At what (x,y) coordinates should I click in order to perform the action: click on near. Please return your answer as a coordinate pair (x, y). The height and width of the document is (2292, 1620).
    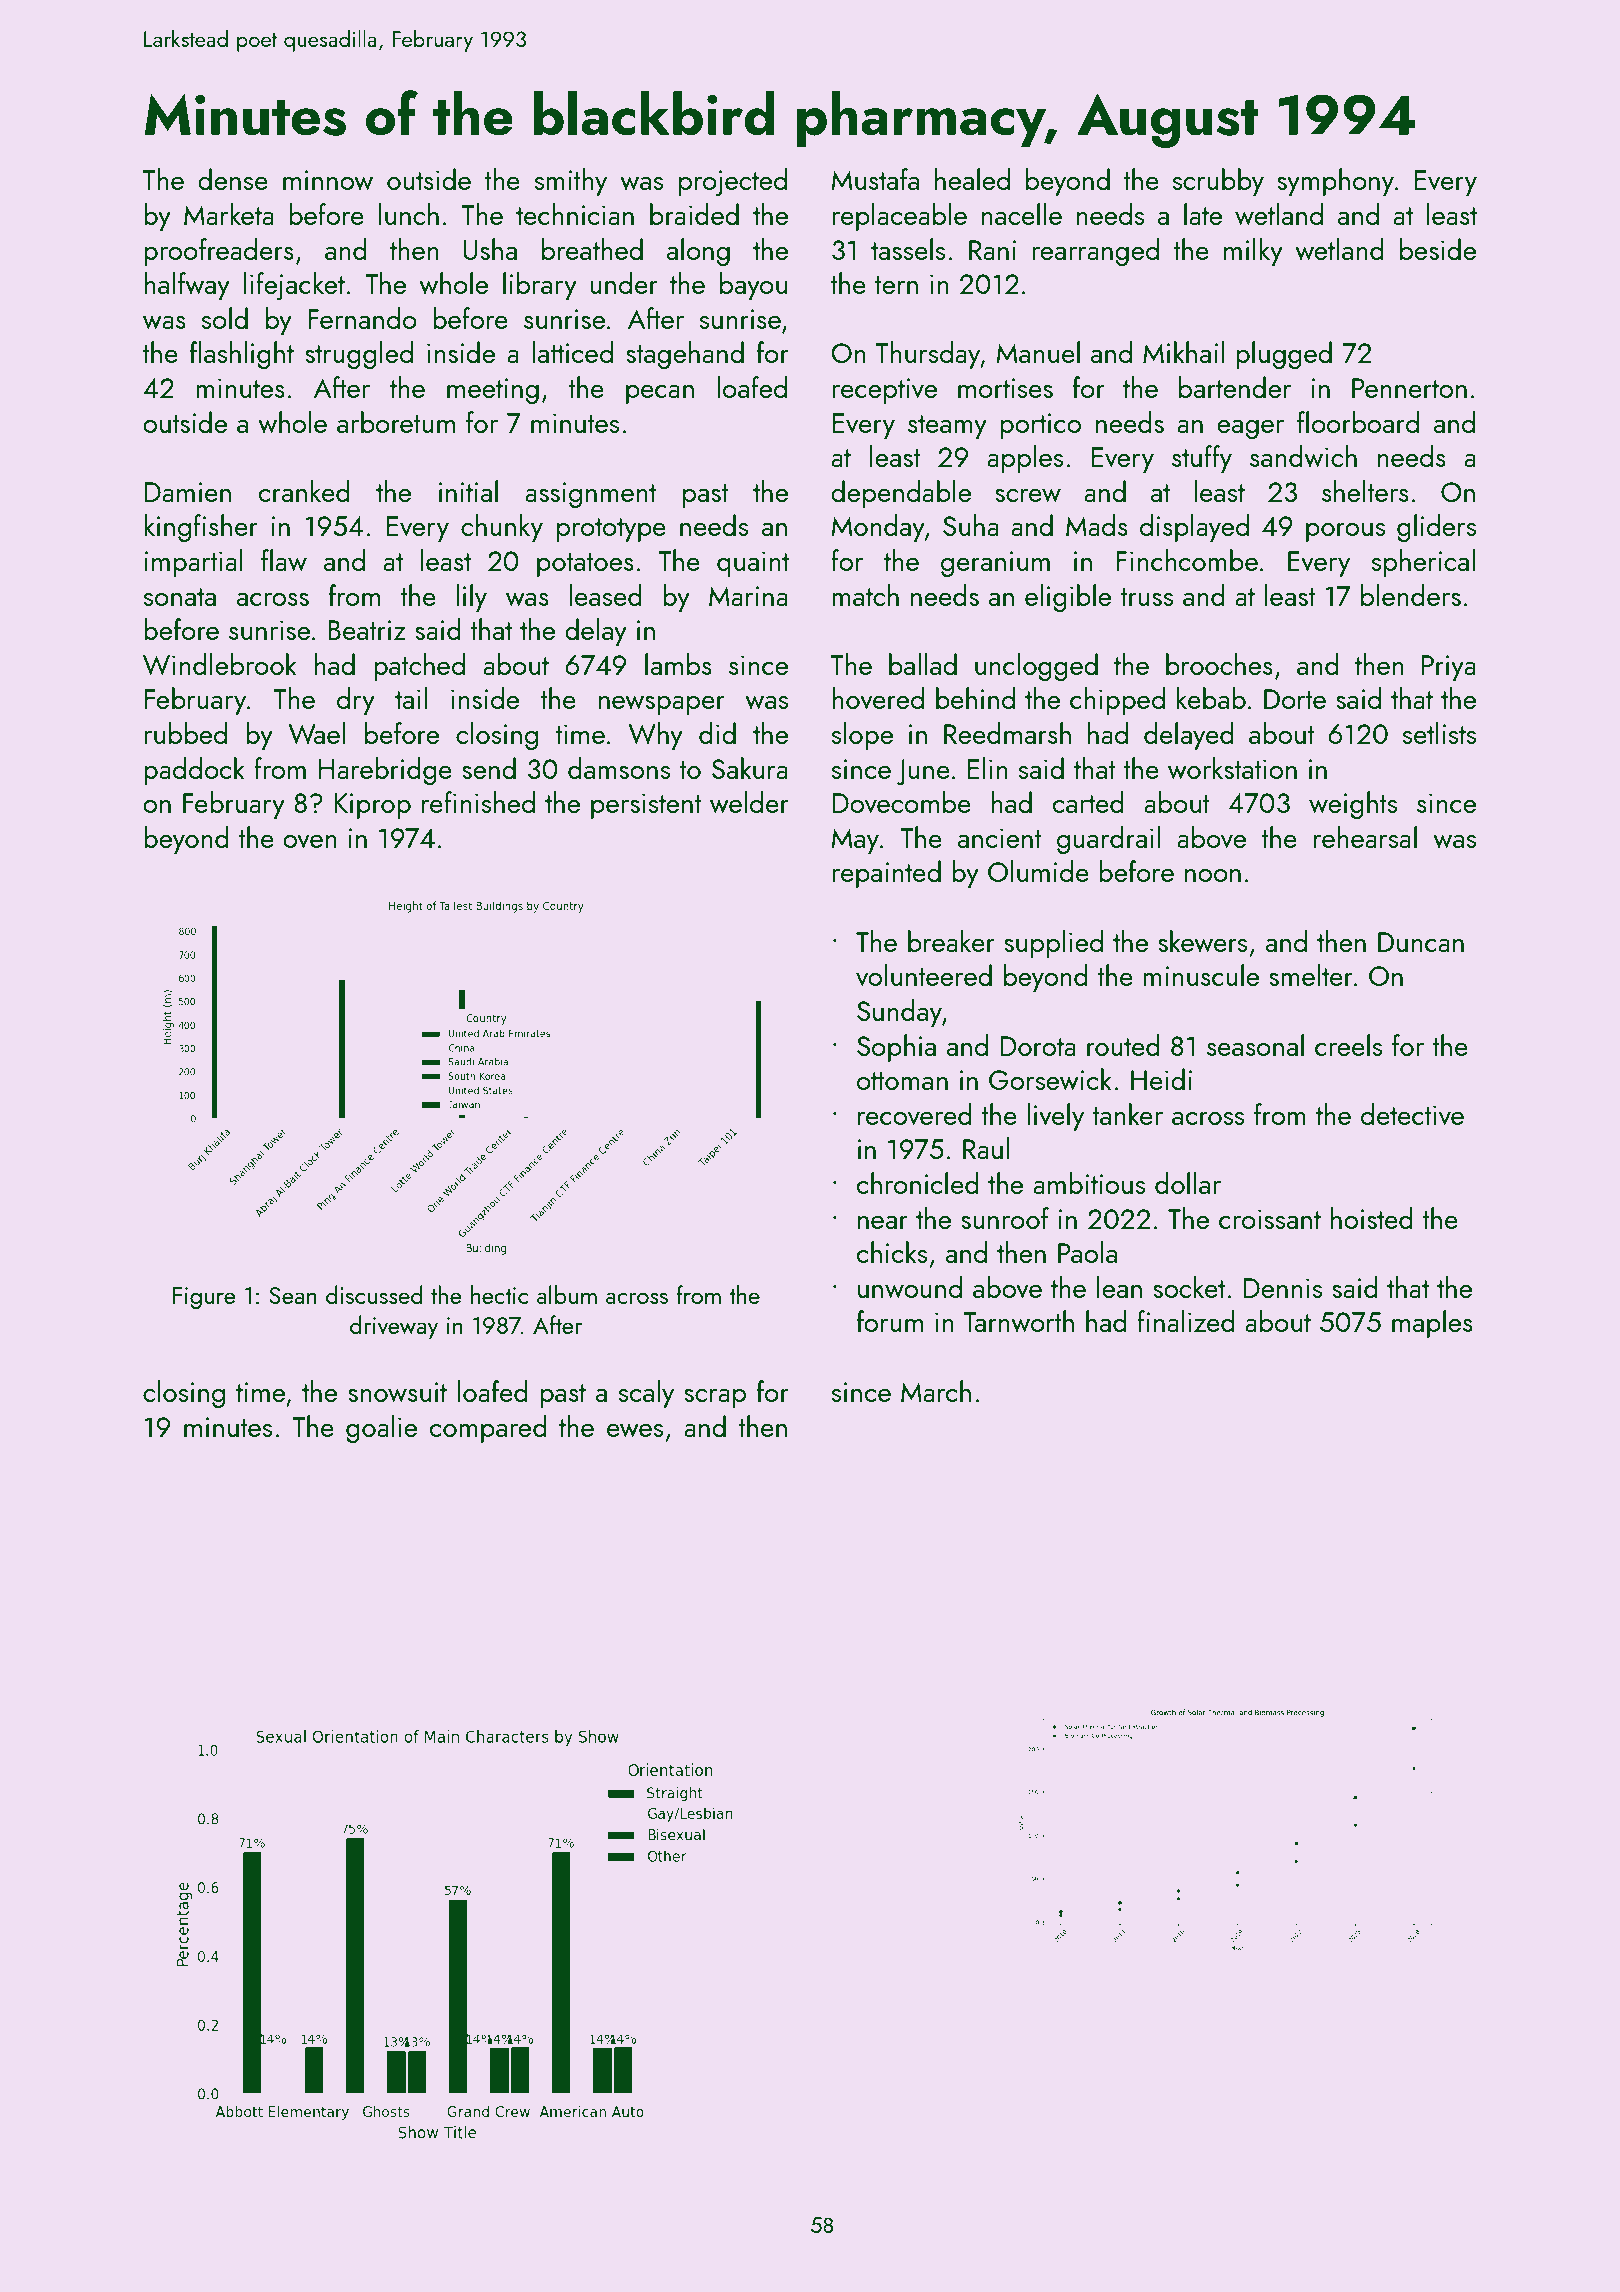
    Looking at the image, I should click on (883, 1222).
